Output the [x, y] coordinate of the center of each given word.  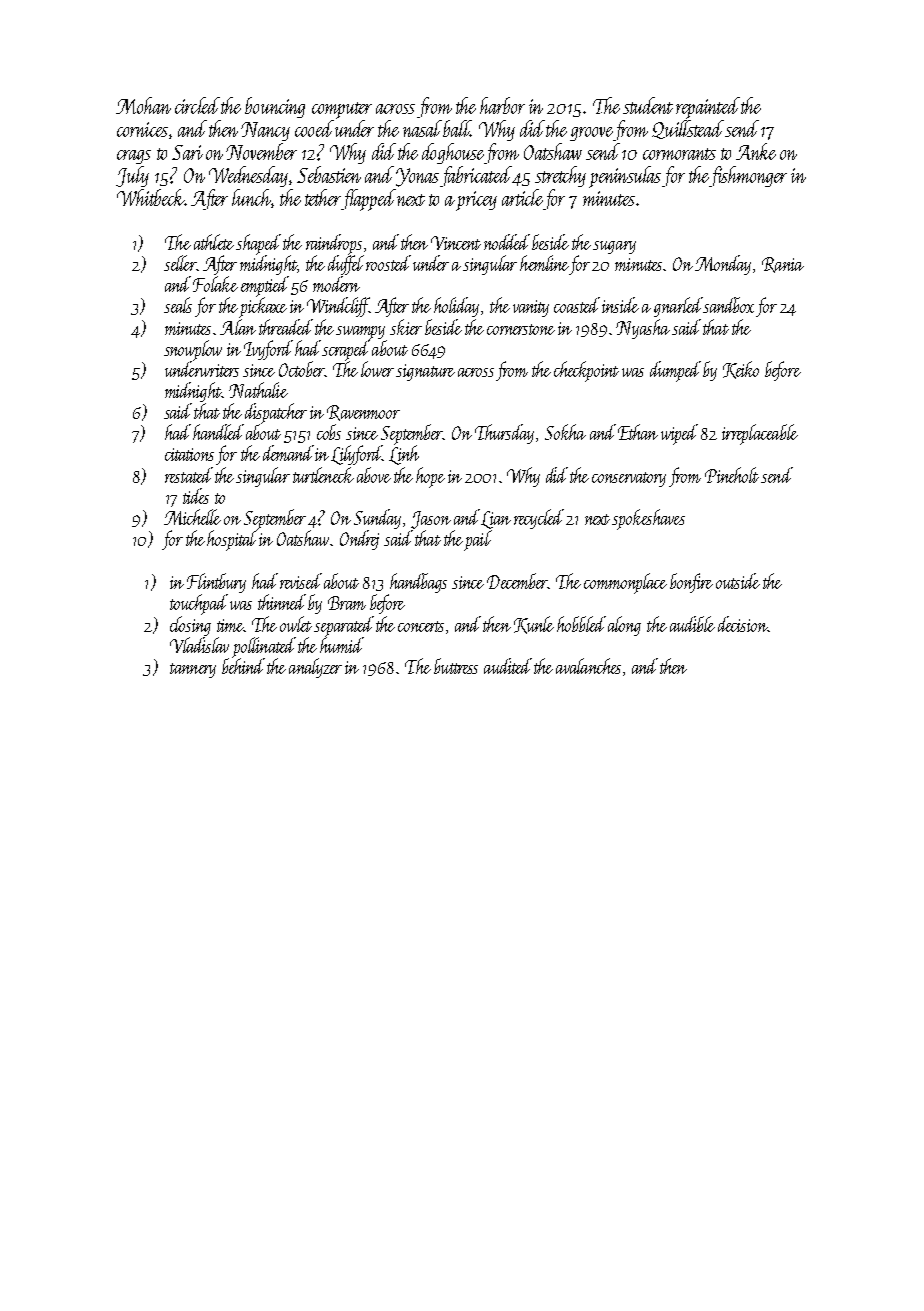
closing [190, 626]
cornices [142, 129]
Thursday [504, 434]
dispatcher [276, 413]
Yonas [417, 177]
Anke [756, 151]
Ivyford [268, 350]
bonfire [691, 583]
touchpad [199, 604]
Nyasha [643, 329]
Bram [347, 603]
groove [591, 134]
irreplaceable [760, 434]
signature [425, 372]
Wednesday [248, 176]
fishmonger [748, 176]
